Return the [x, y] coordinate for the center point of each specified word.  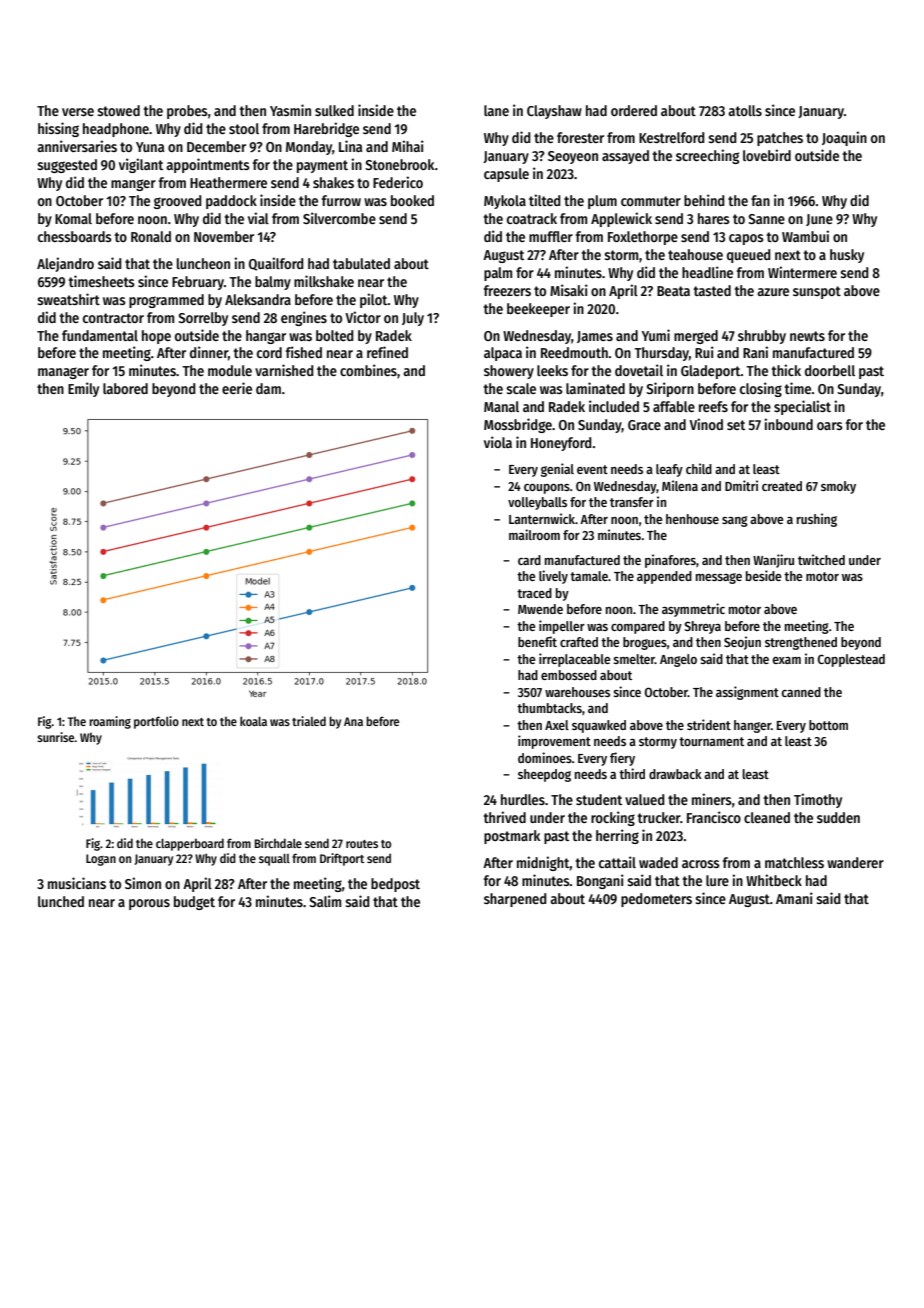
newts [807, 336]
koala [253, 721]
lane [496, 110]
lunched [61, 901]
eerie [237, 388]
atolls [745, 110]
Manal [501, 406]
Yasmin [290, 110]
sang [735, 521]
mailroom [534, 534]
